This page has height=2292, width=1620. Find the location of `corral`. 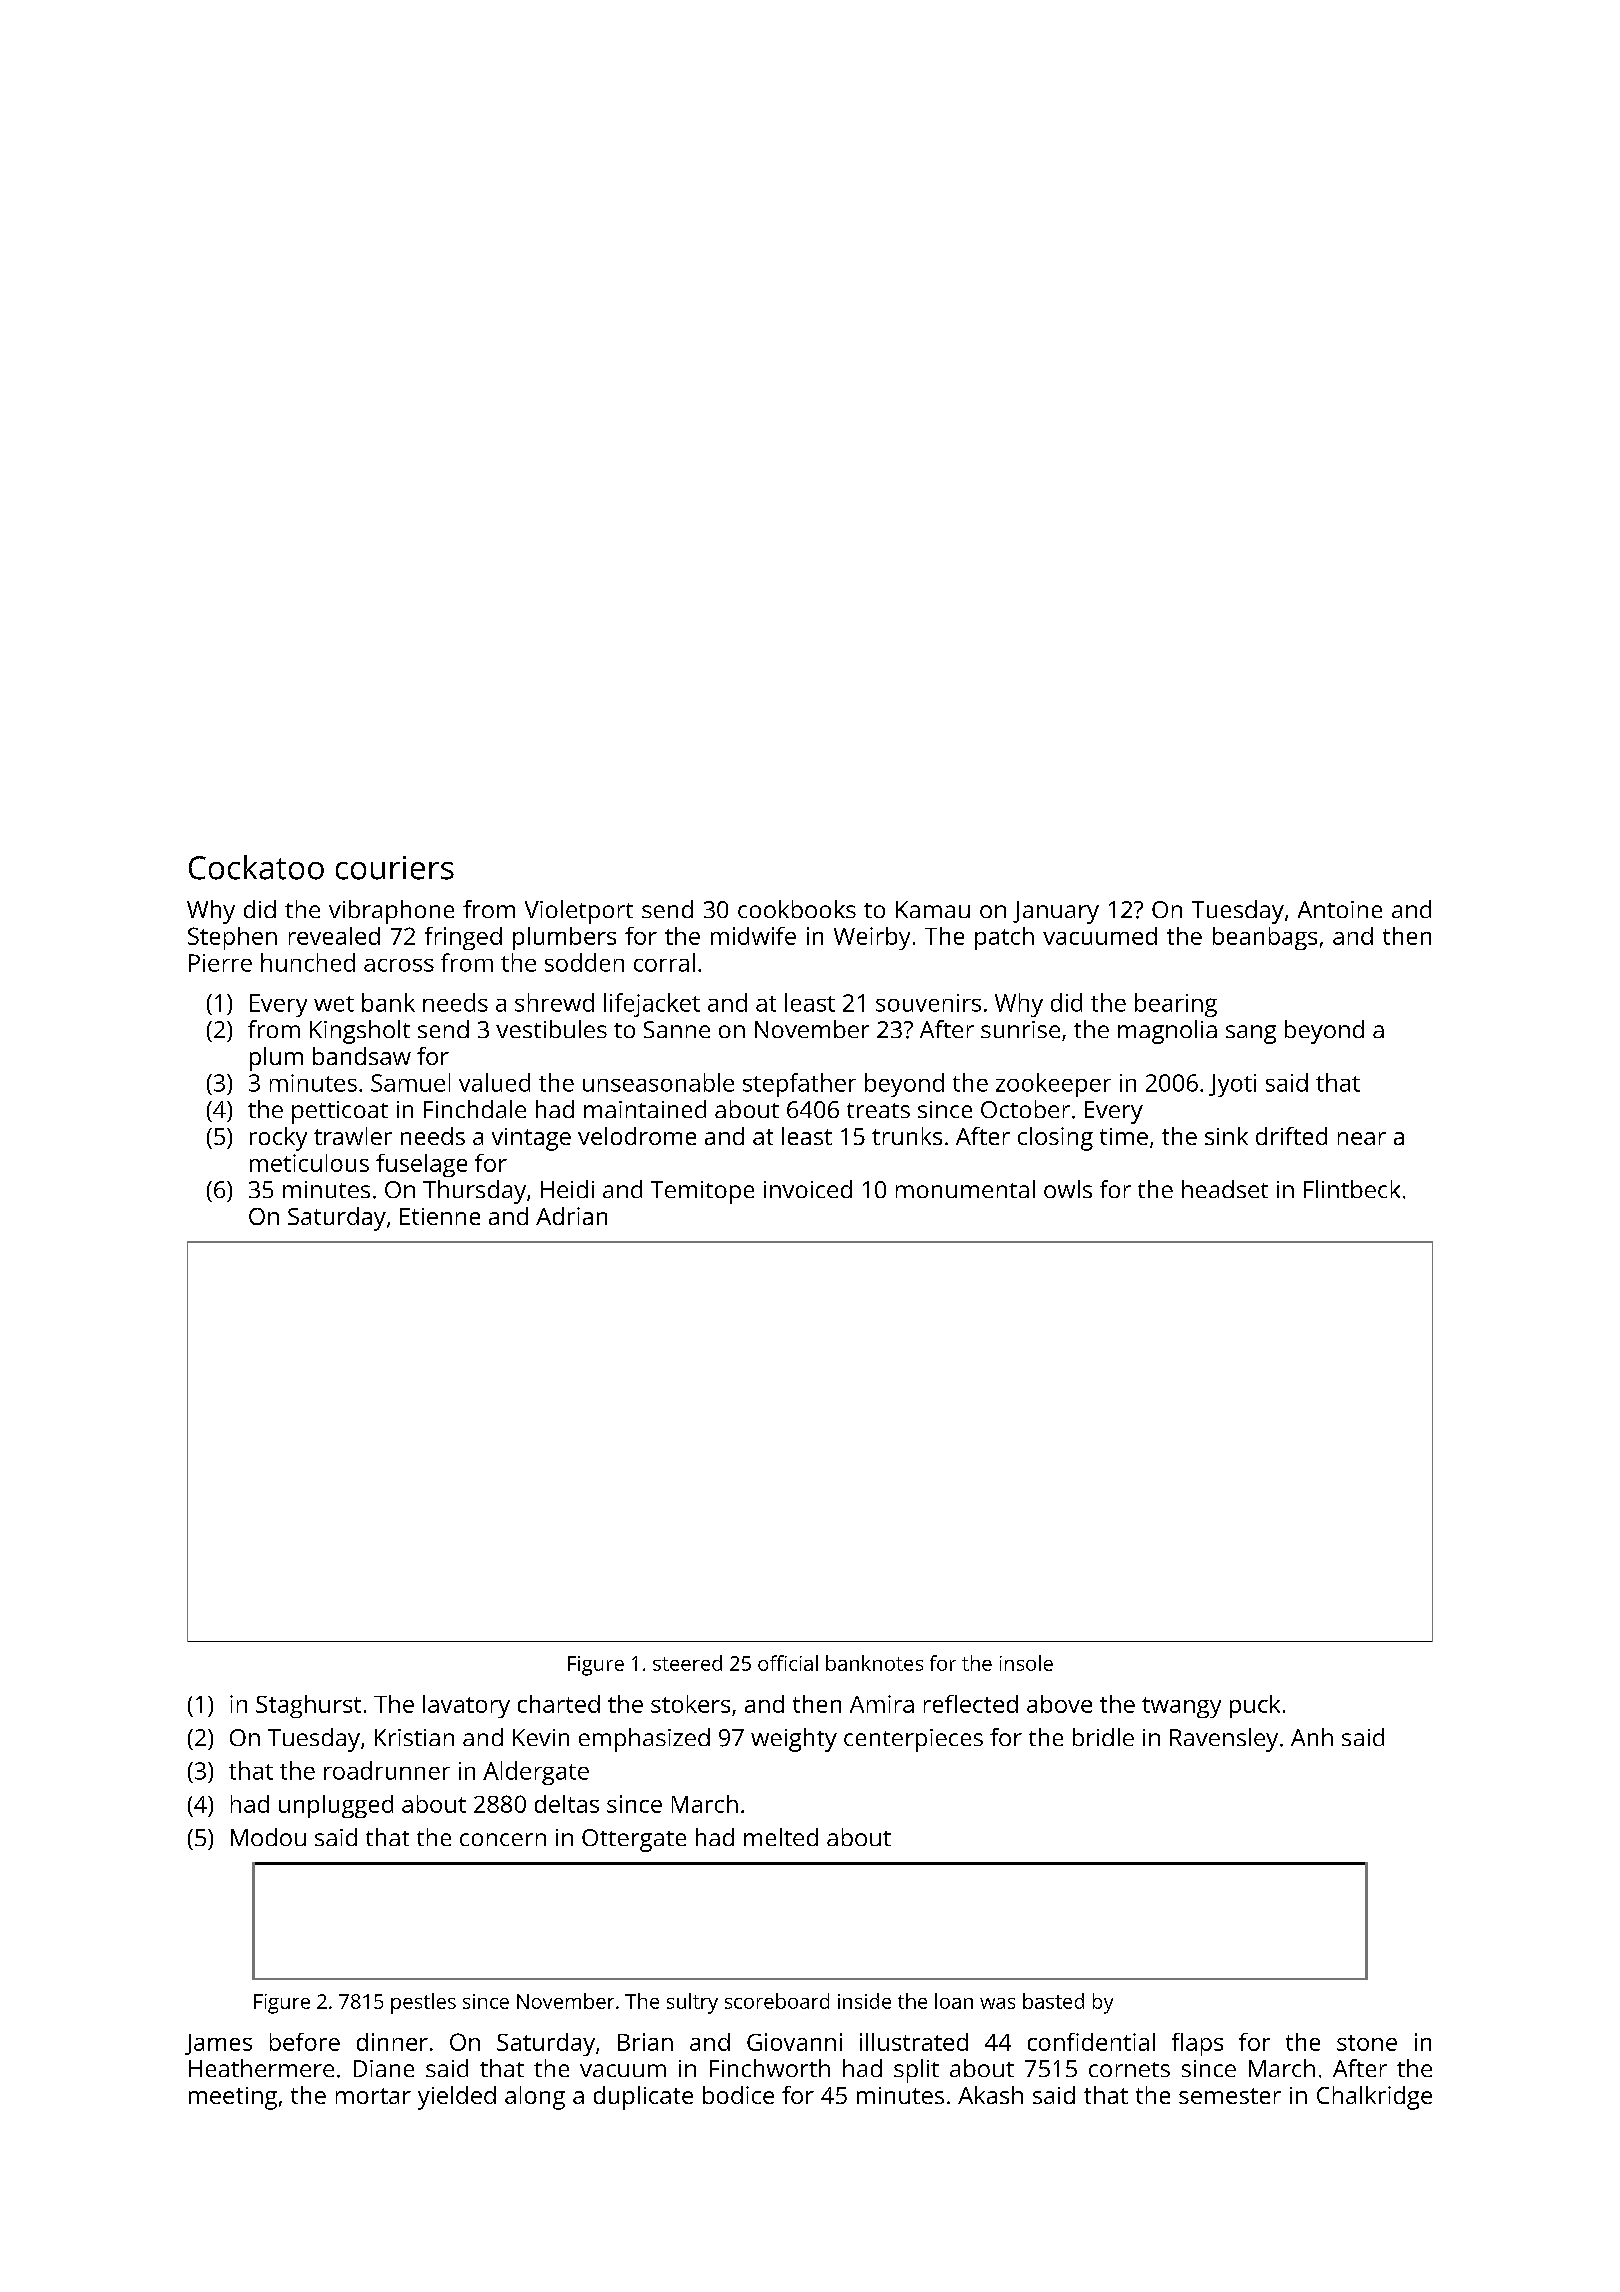

corral is located at coordinates (664, 962).
